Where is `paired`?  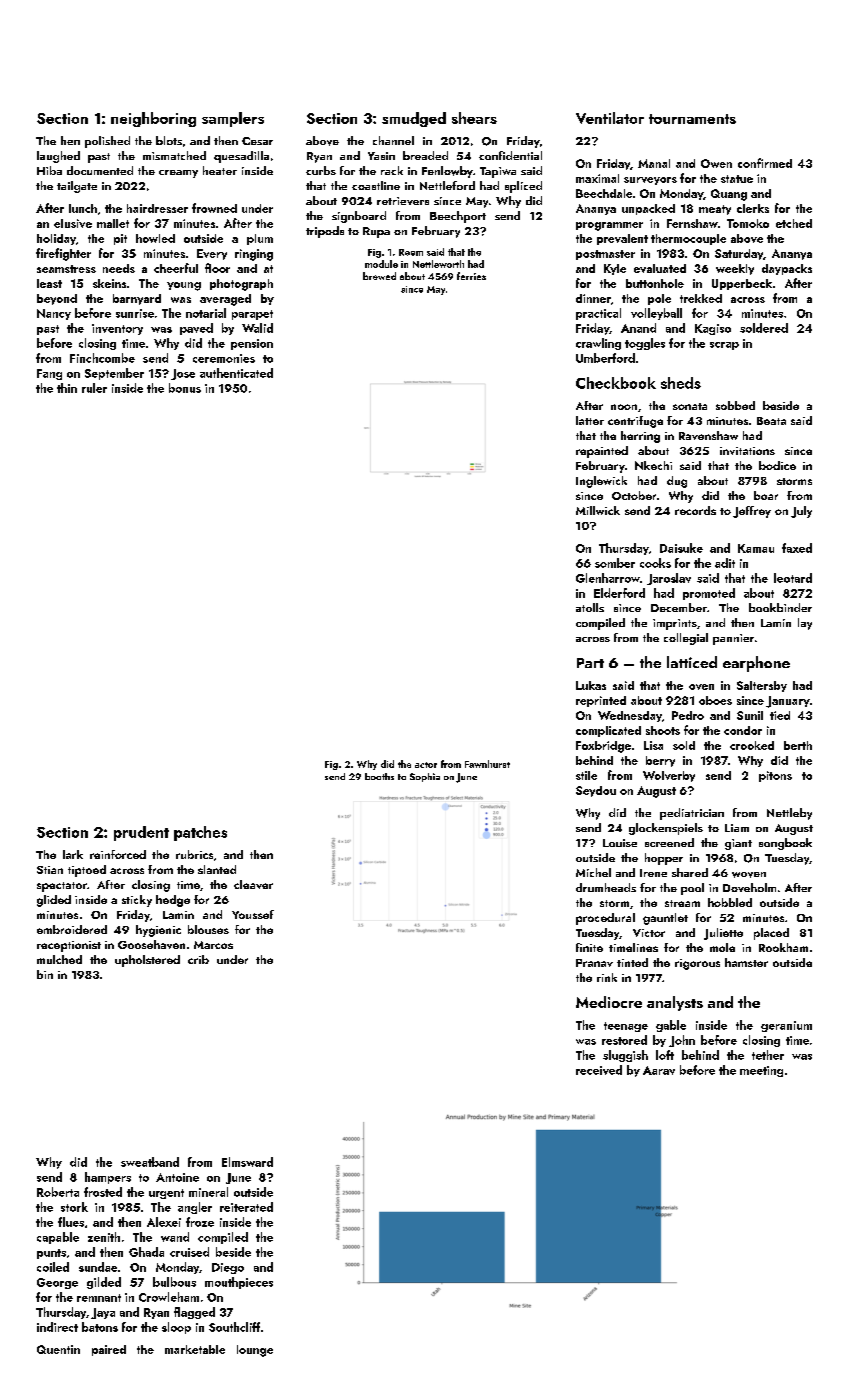
paired is located at coordinates (109, 1350).
